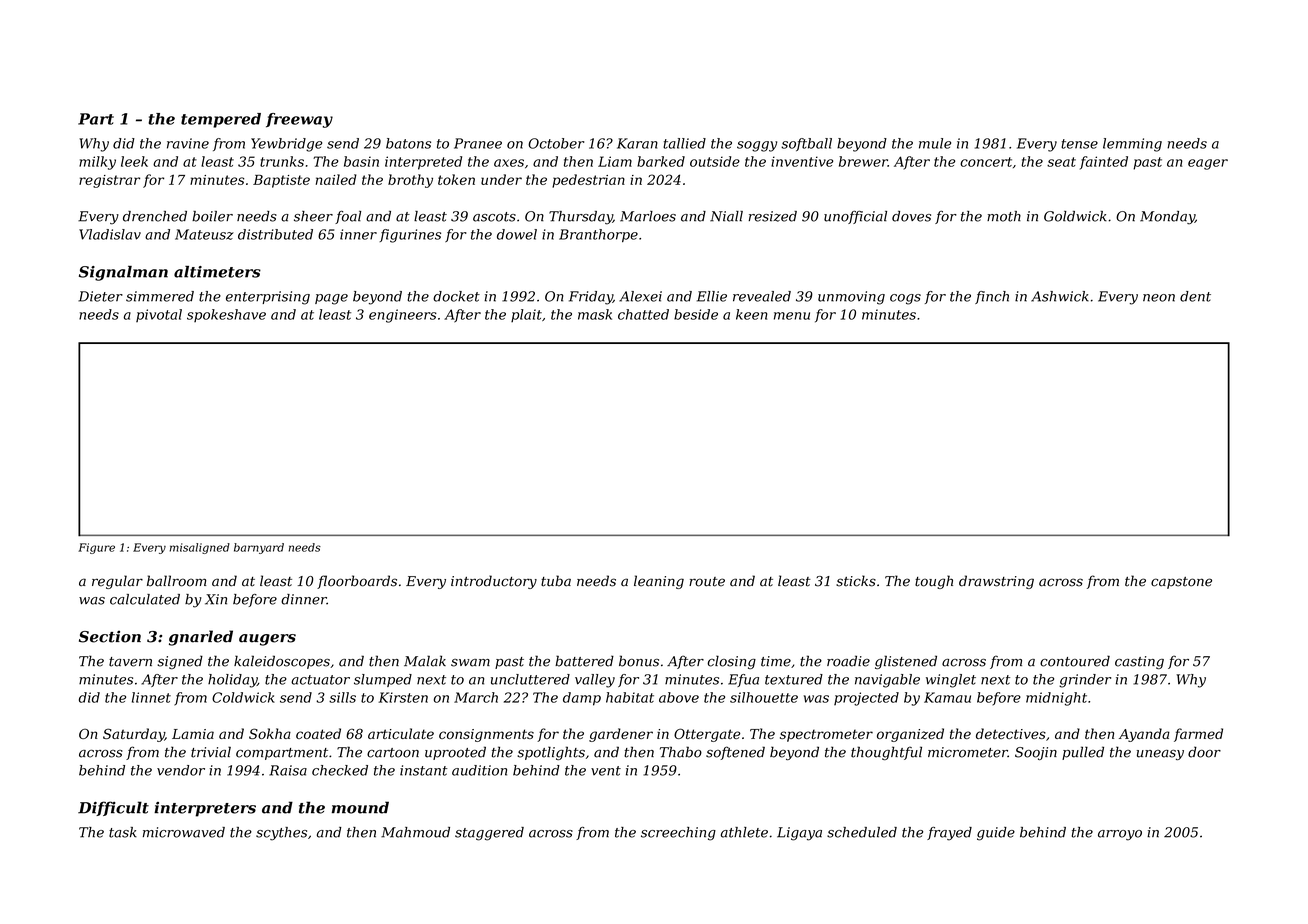 This page has width=1308, height=924. What do you see at coordinates (1167, 218) in the page?
I see `Monday` at bounding box center [1167, 218].
